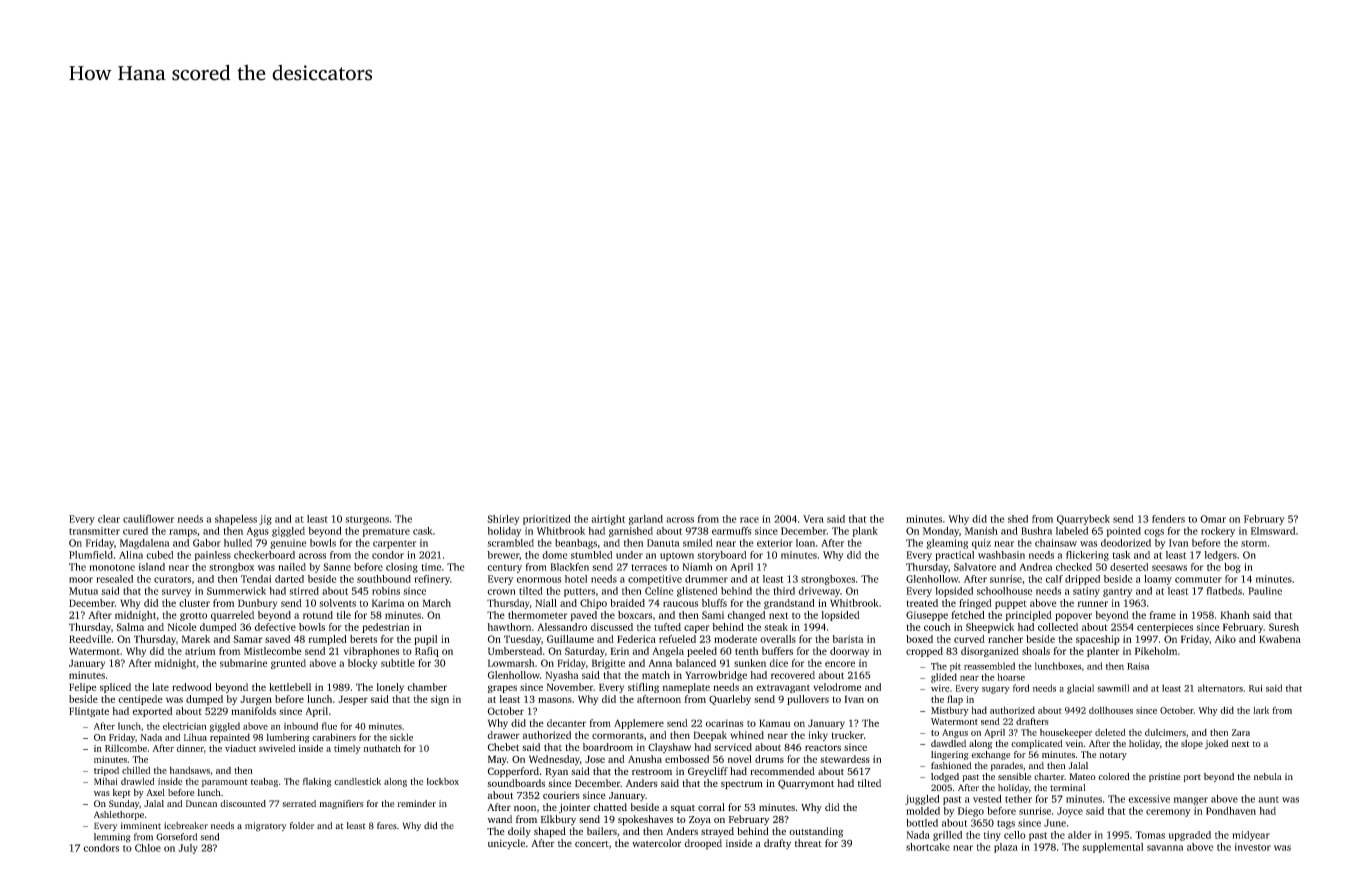 This screenshot has height=887, width=1372. Describe the element at coordinates (981, 531) in the screenshot. I see `Manish` at that location.
